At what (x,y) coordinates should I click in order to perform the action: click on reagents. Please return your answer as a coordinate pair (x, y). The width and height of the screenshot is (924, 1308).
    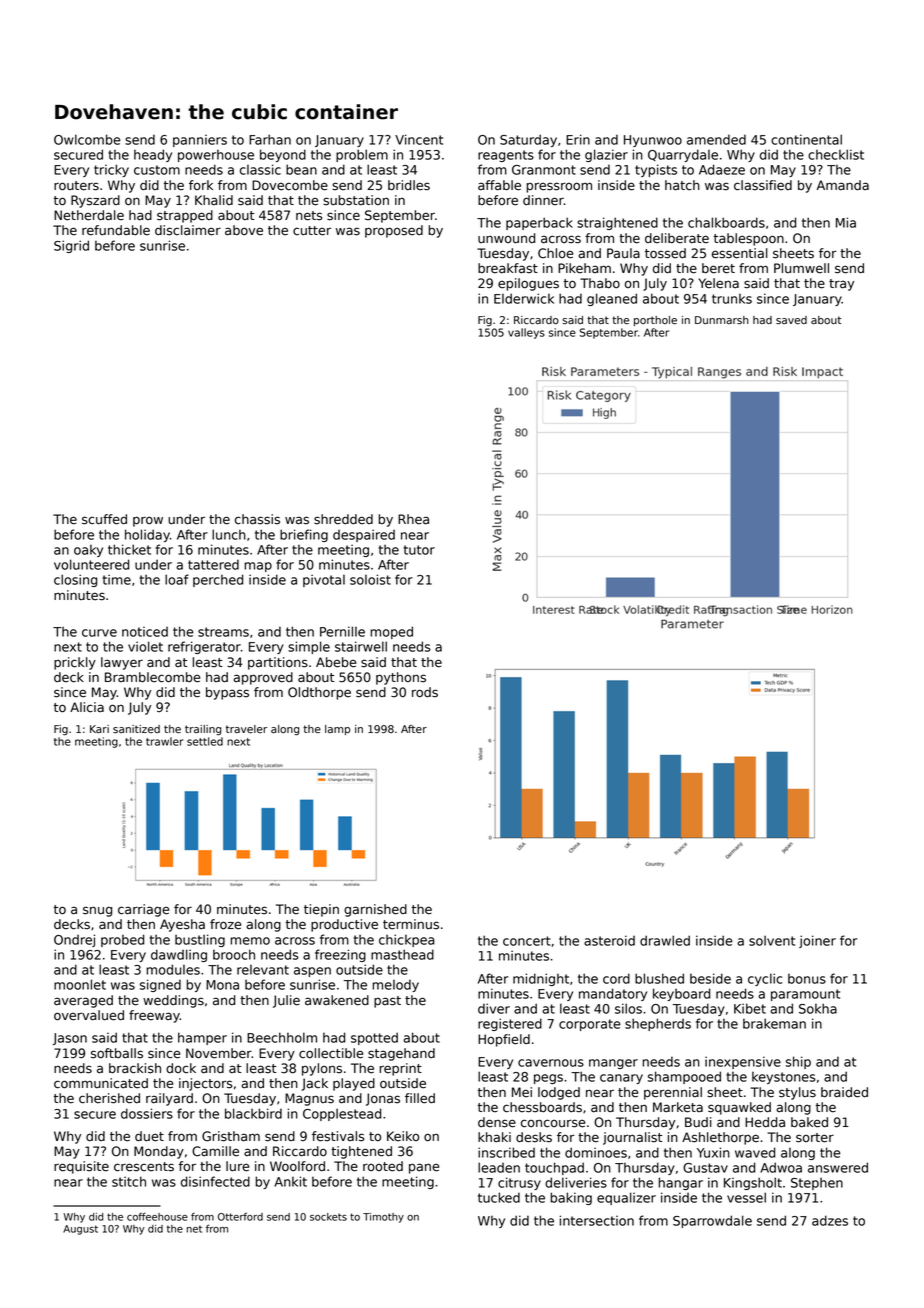
    Looking at the image, I should click on (506, 156).
